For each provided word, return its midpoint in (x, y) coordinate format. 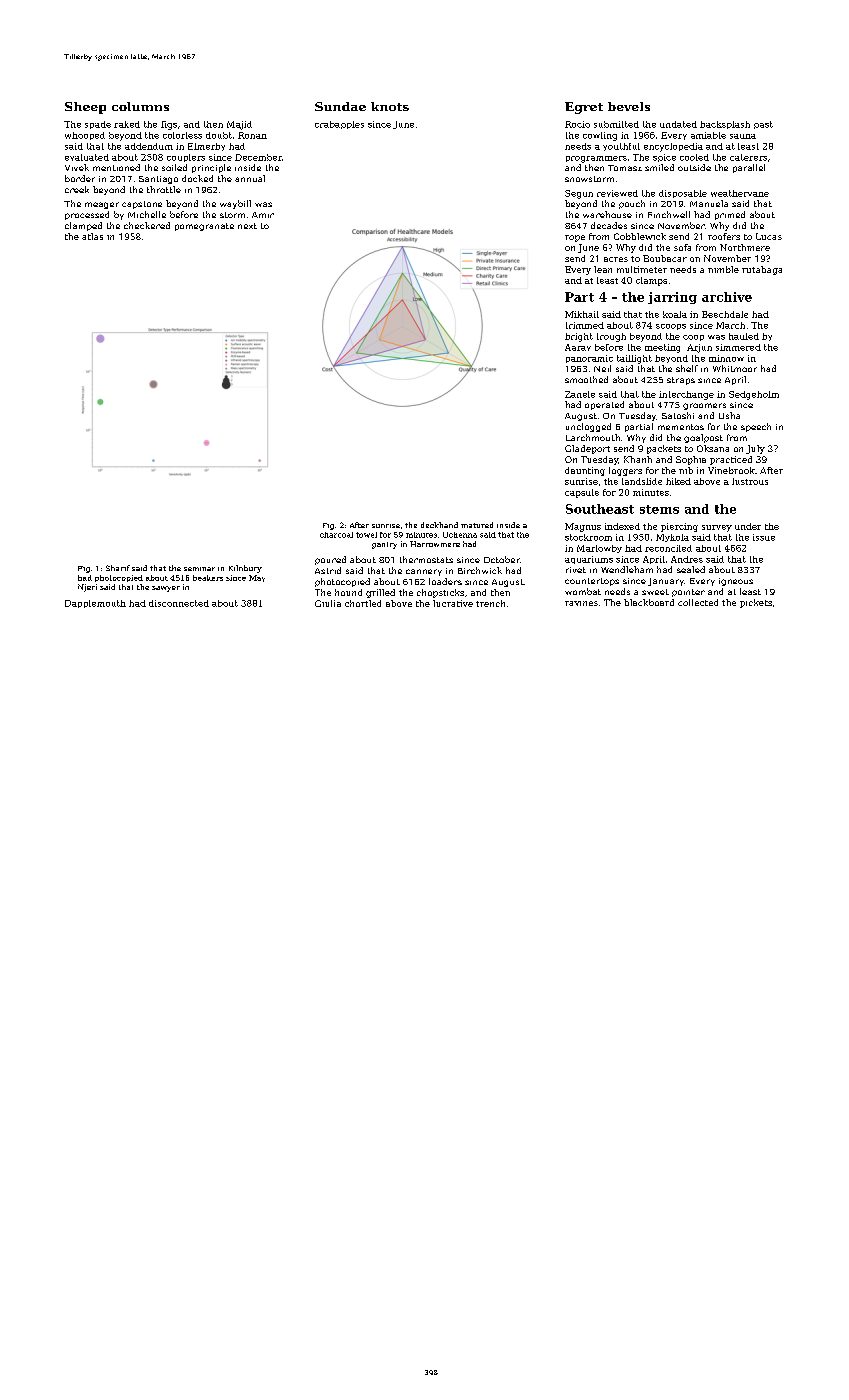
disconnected (179, 603)
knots (390, 106)
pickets (756, 603)
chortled (363, 603)
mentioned (116, 167)
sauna (743, 136)
